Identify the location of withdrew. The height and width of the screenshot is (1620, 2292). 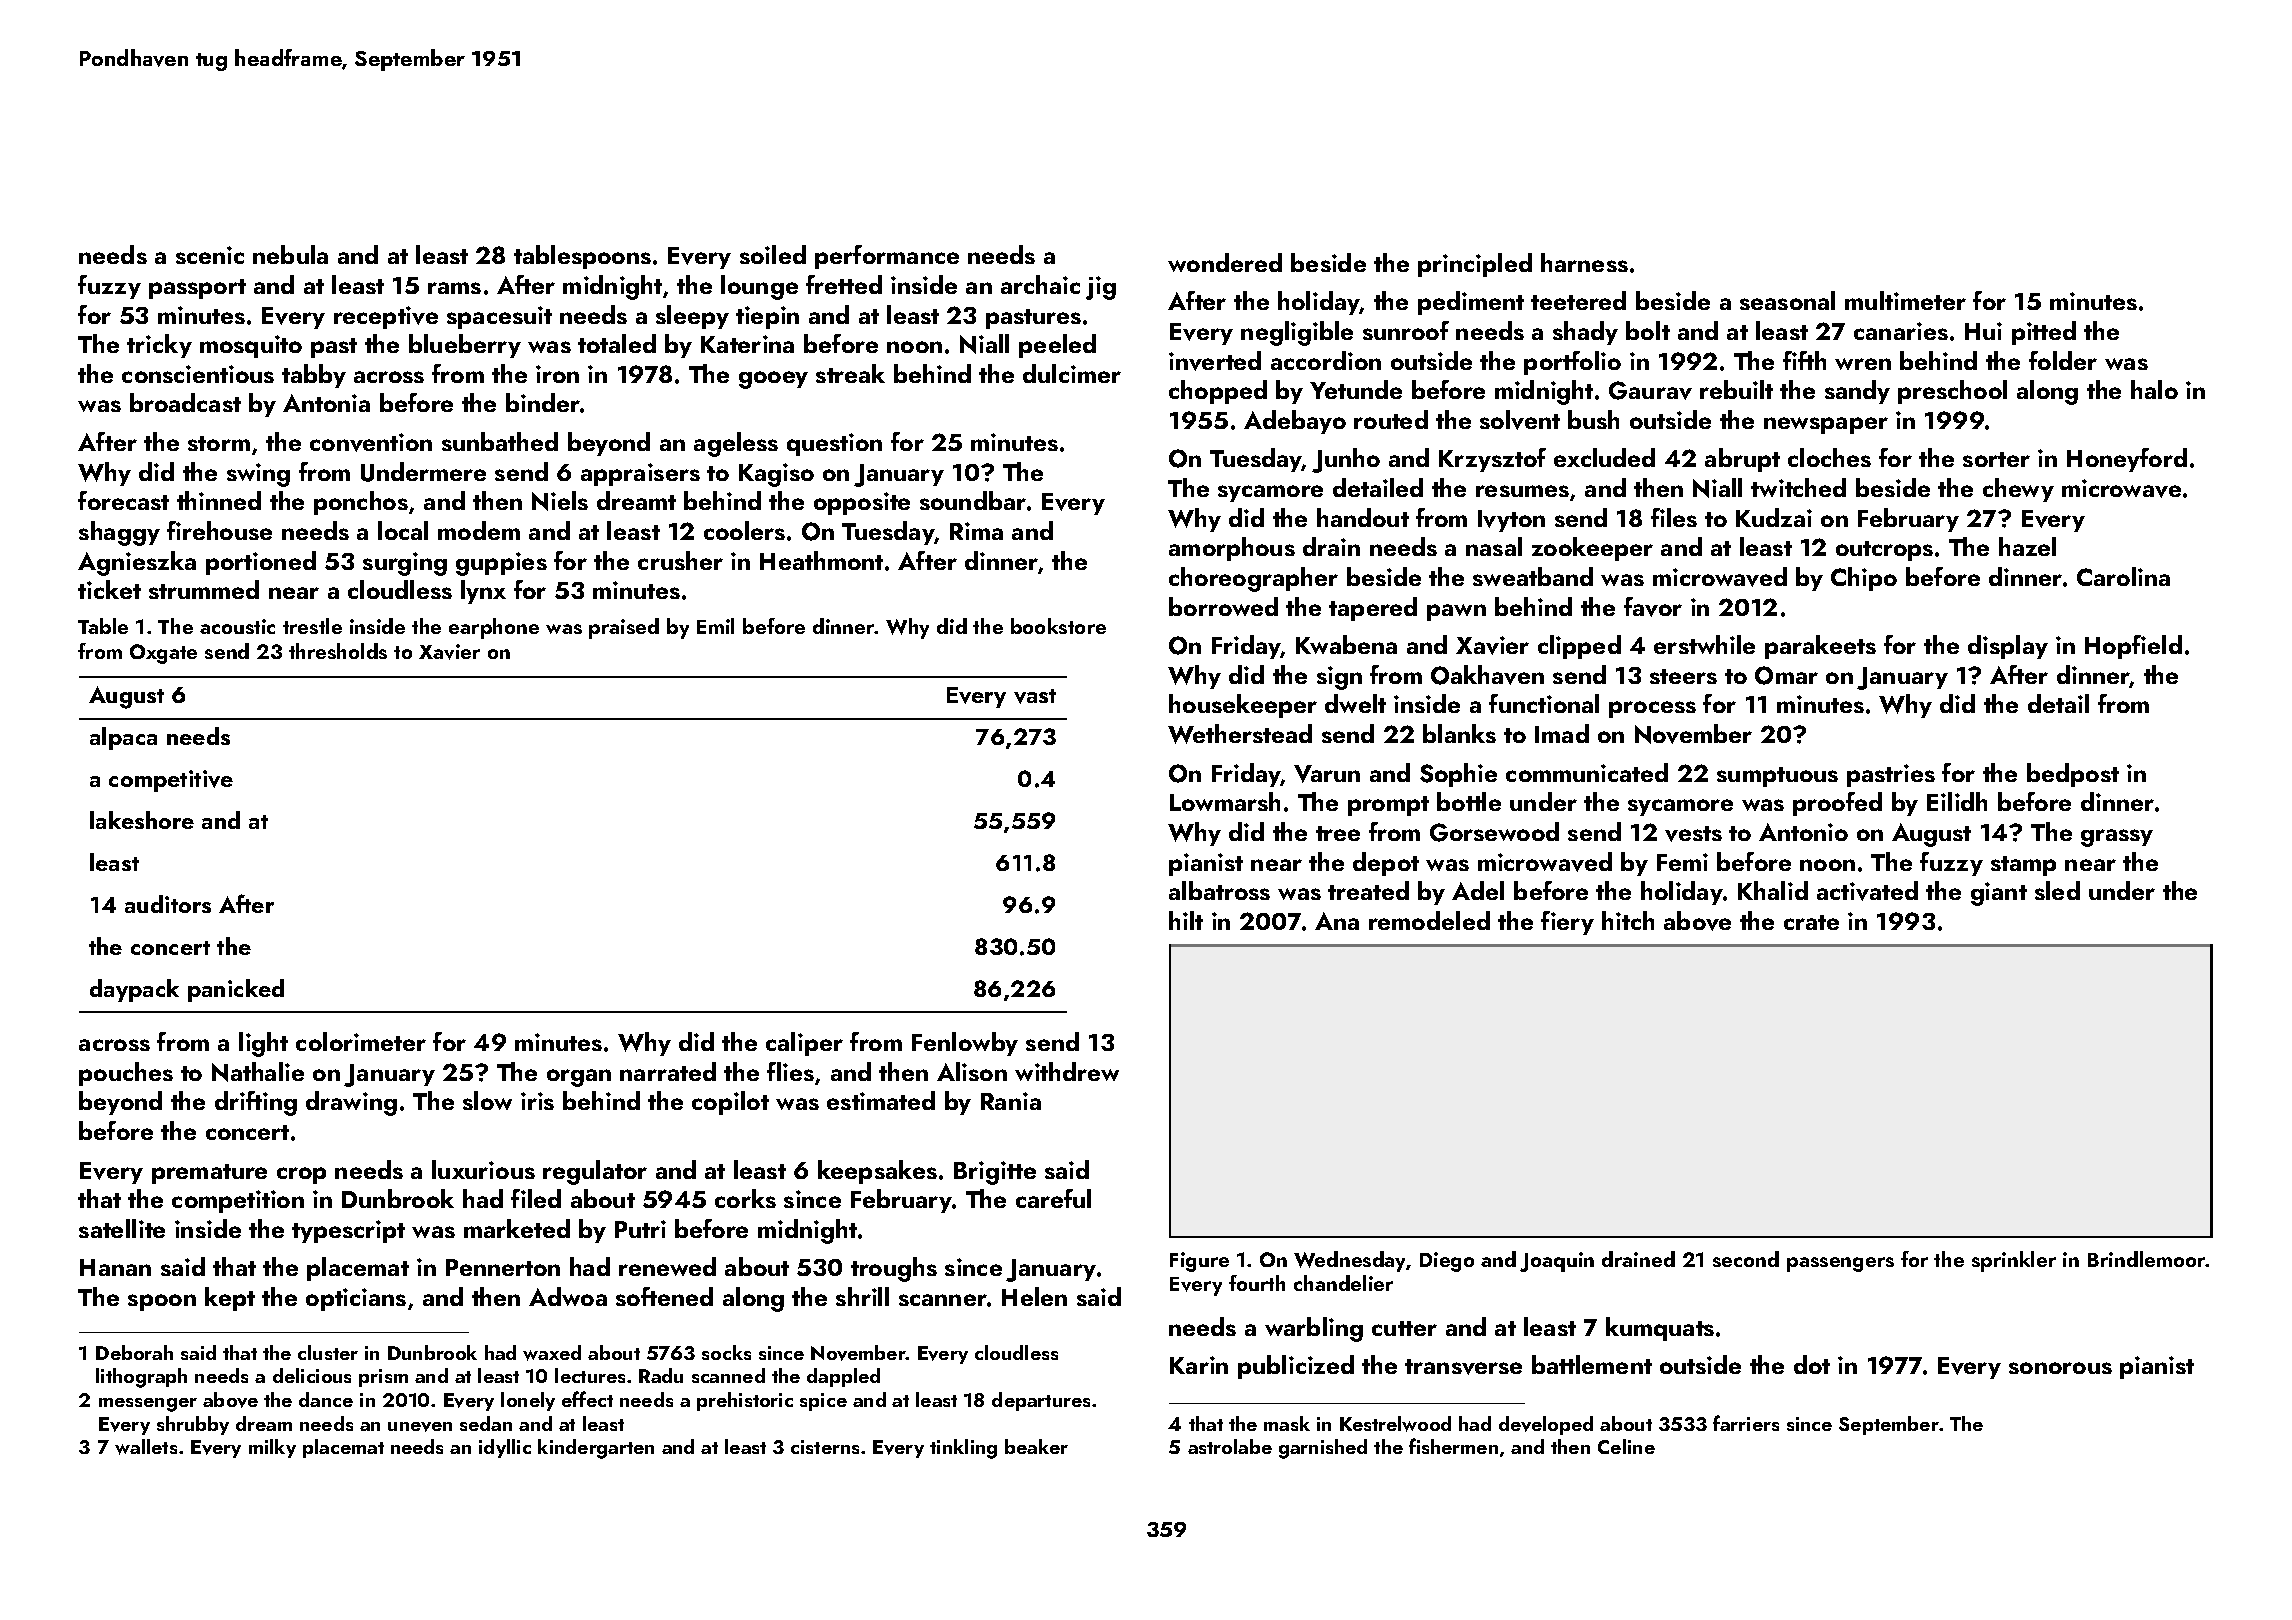
(1067, 1071).
